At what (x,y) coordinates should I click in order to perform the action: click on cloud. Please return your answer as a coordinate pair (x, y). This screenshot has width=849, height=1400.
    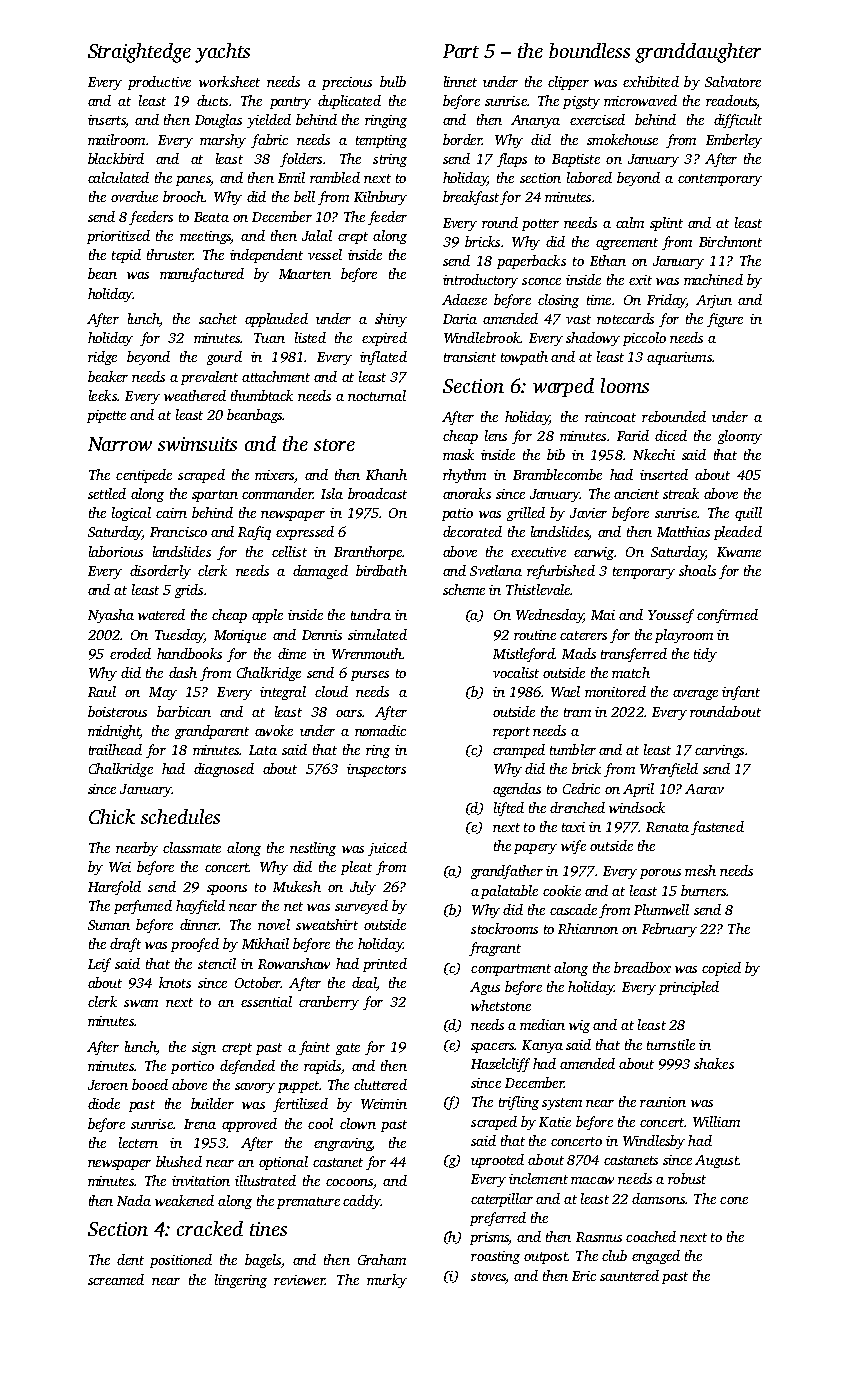
    Looking at the image, I should click on (331, 691).
